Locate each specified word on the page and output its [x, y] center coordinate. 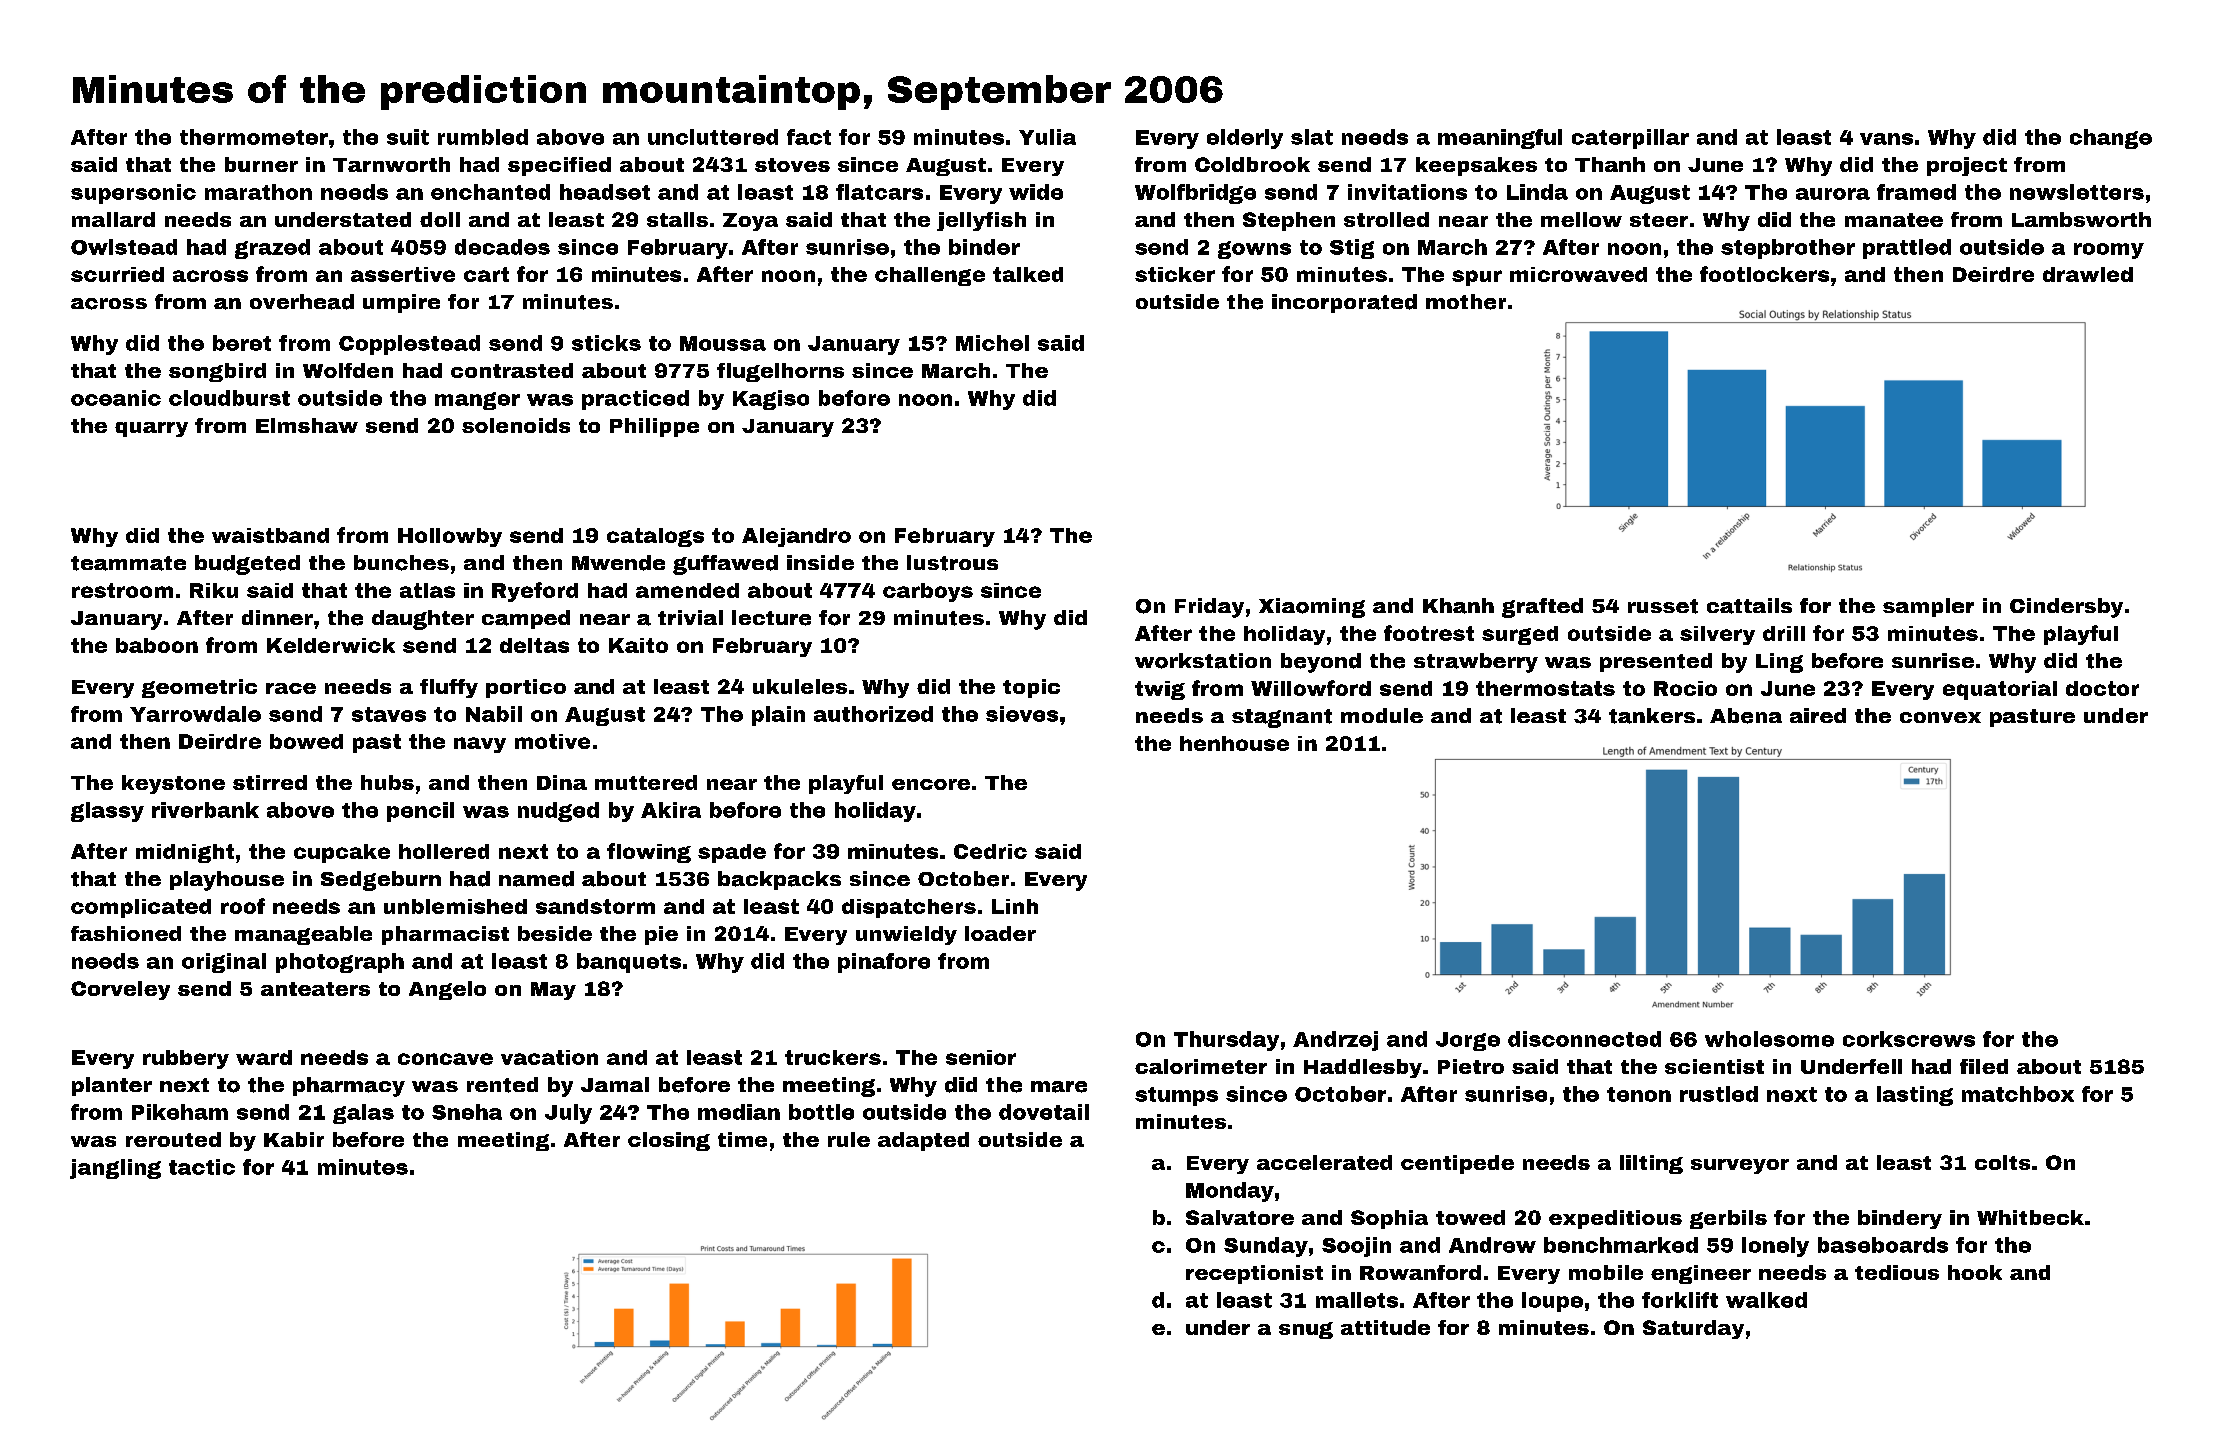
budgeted [247, 565]
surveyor [1740, 1166]
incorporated [1344, 303]
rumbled [483, 137]
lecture [771, 618]
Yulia [1047, 137]
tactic [202, 1167]
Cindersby [2066, 608]
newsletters [2077, 192]
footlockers [1764, 274]
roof [243, 906]
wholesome [1769, 1039]
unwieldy [906, 935]
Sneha [467, 1112]
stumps [1176, 1096]
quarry [151, 429]
